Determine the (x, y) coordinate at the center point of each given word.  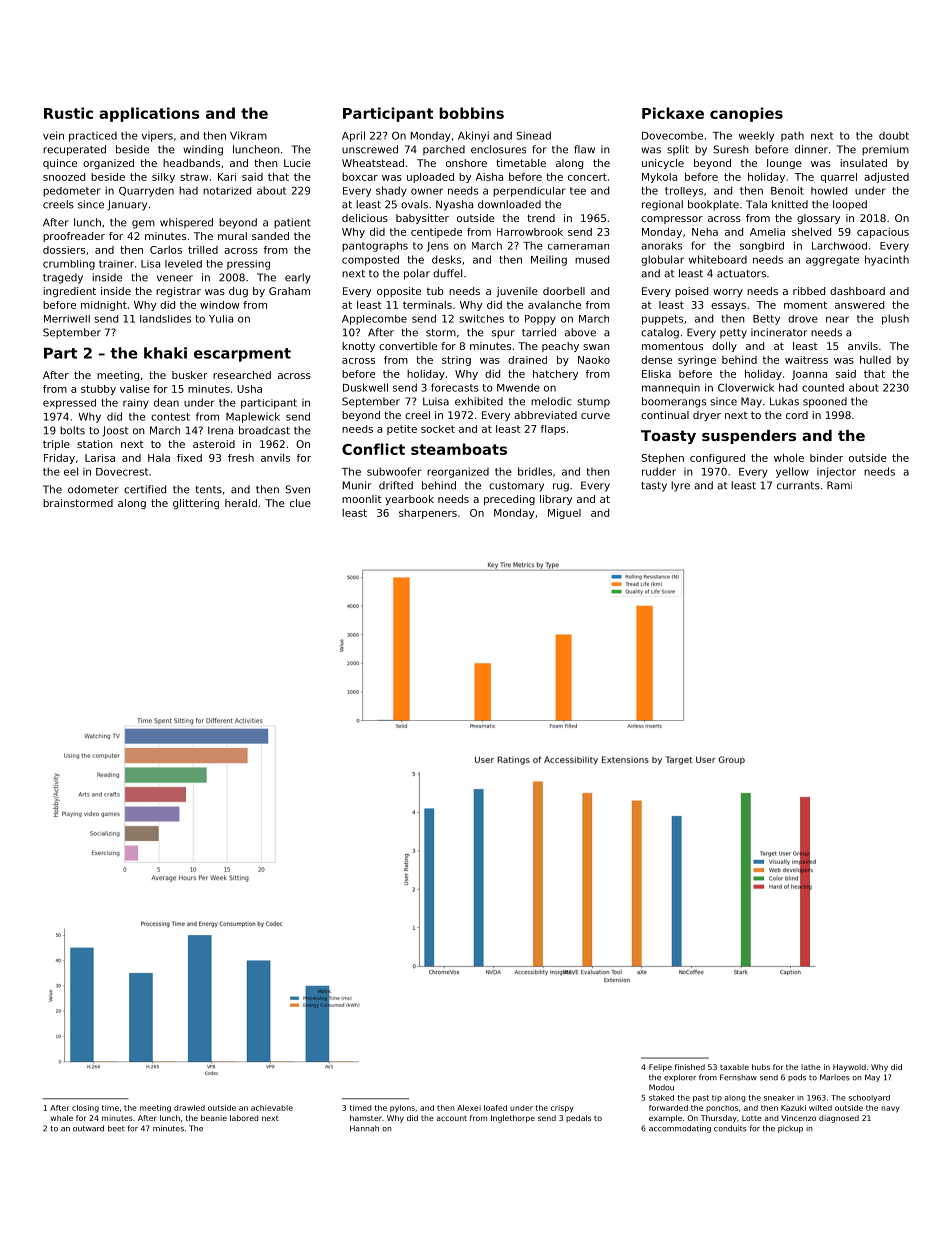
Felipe (660, 1068)
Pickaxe (673, 113)
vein (53, 135)
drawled (189, 1108)
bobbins (471, 113)
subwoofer (394, 471)
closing (85, 1109)
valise (135, 389)
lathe (811, 1067)
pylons (402, 1108)
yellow (792, 472)
